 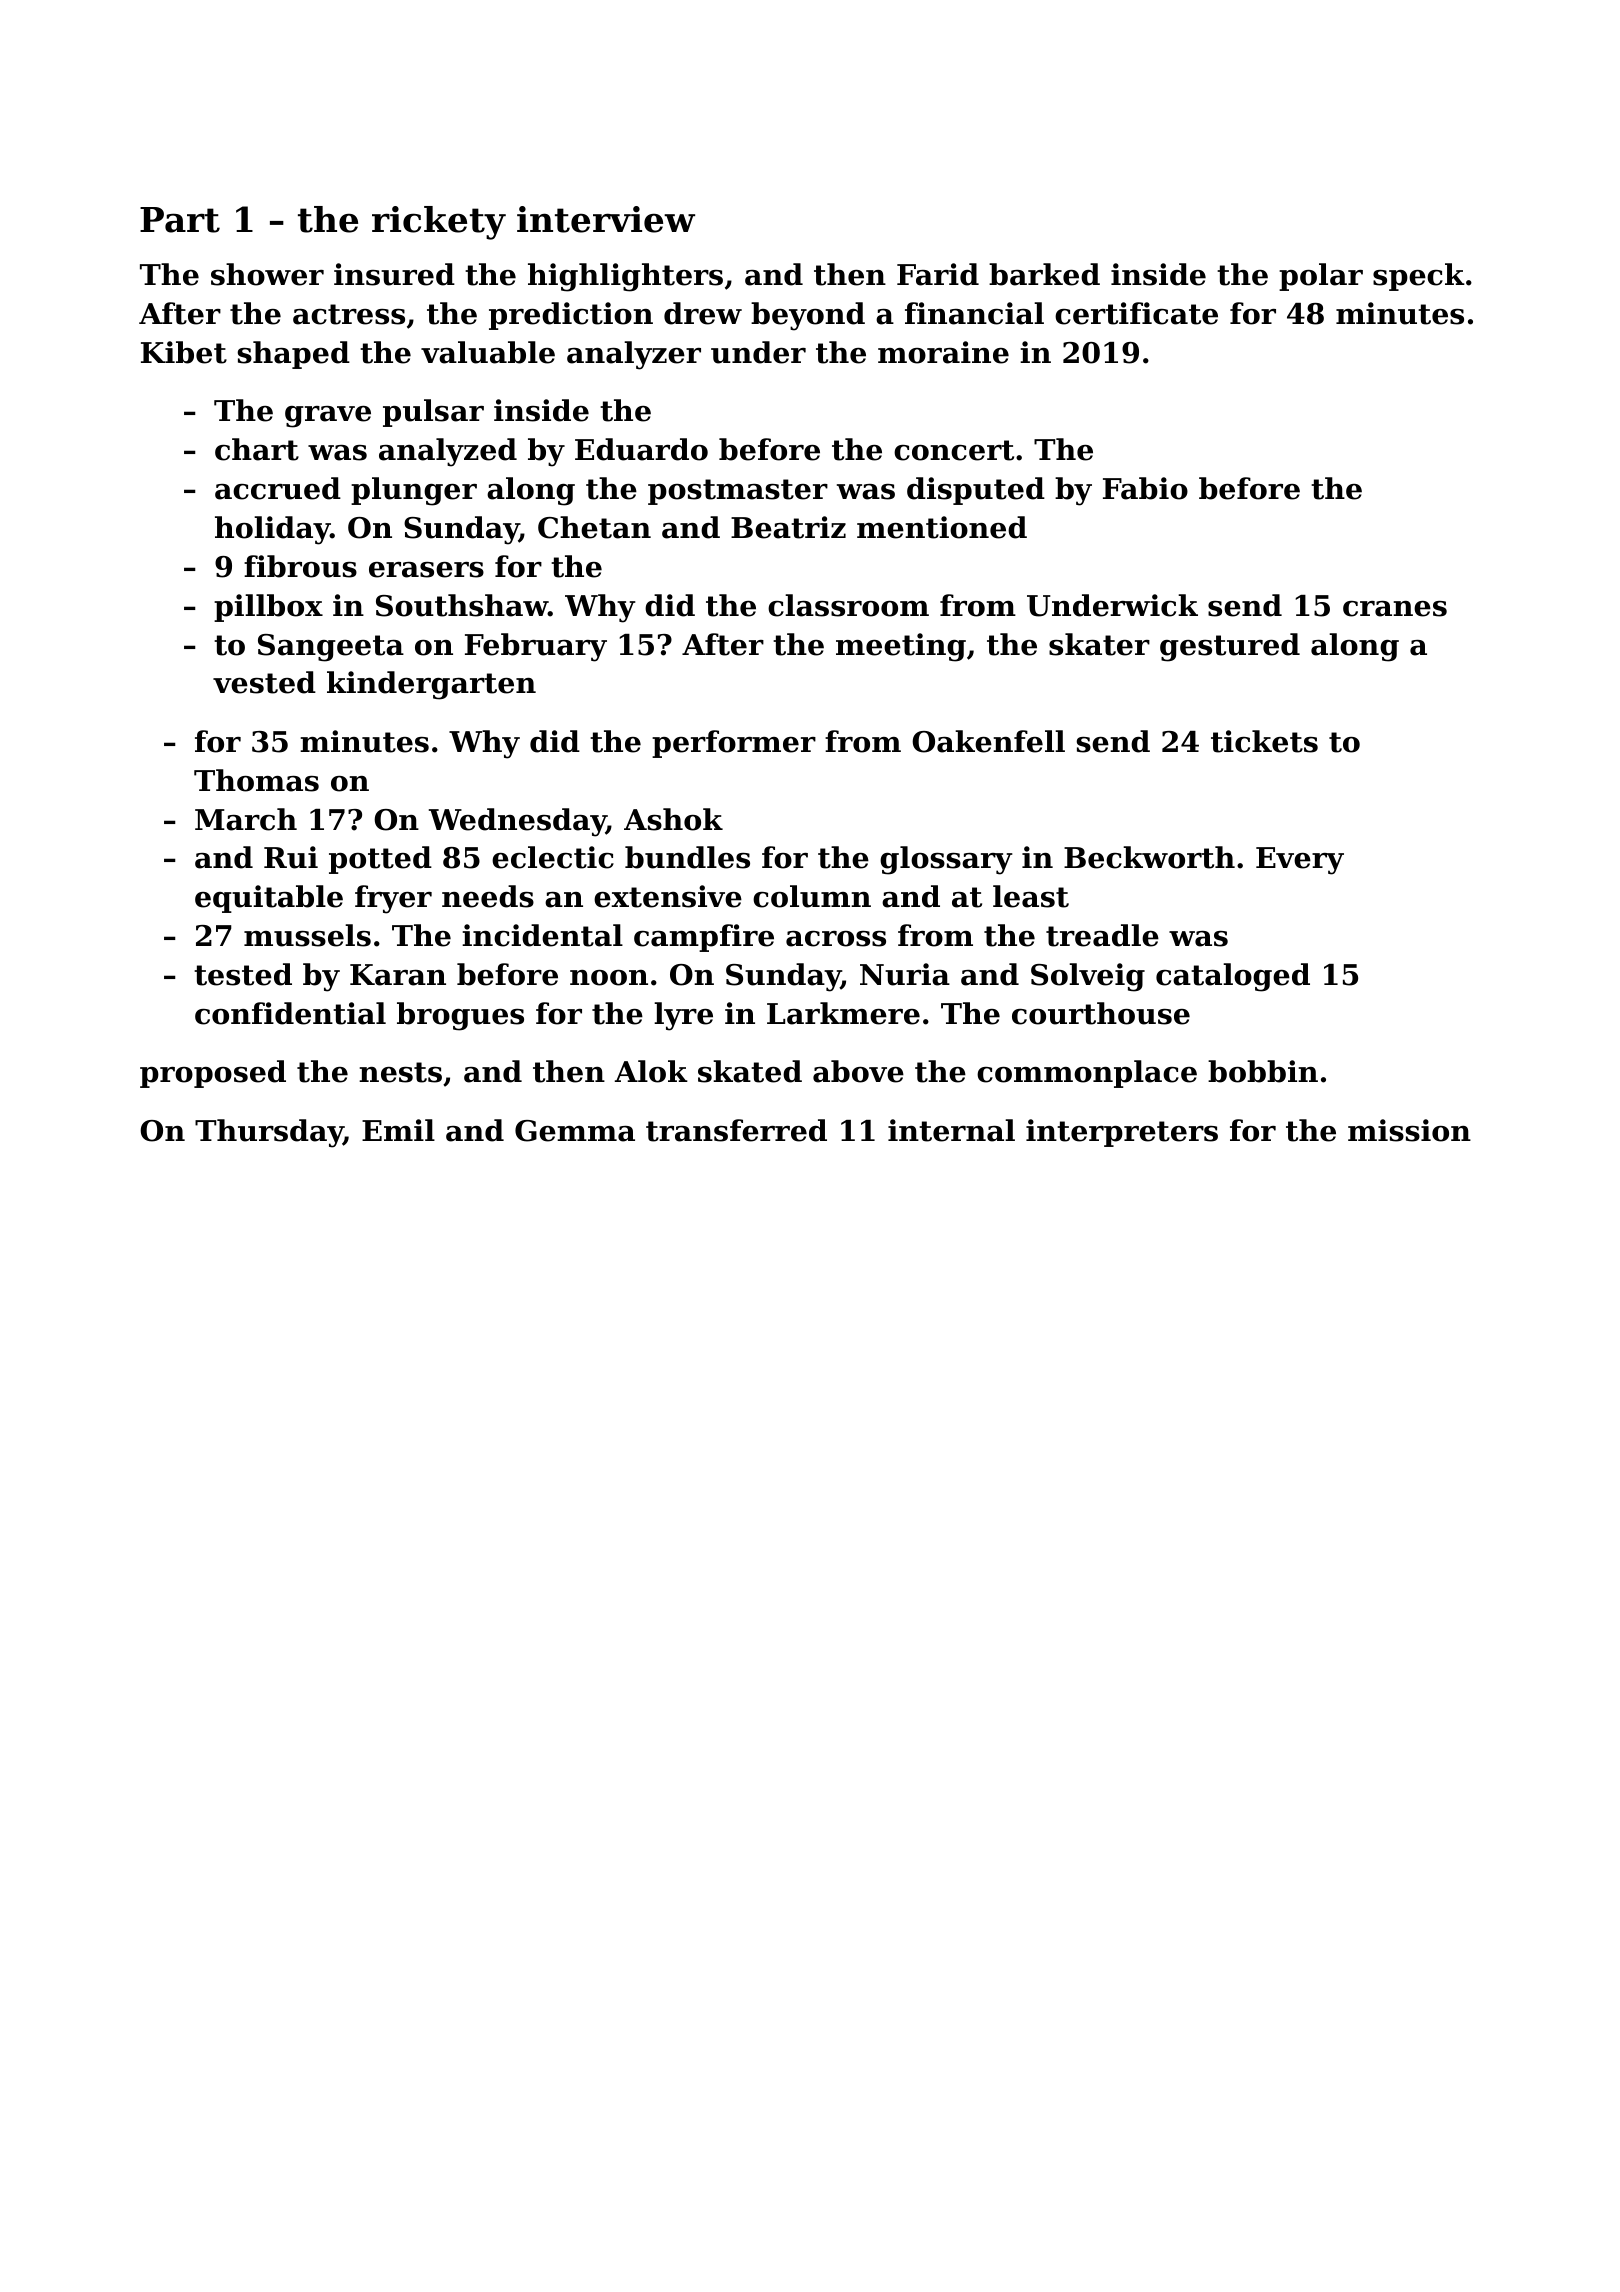 What do you see at coordinates (1419, 277) in the document?
I see `speck` at bounding box center [1419, 277].
